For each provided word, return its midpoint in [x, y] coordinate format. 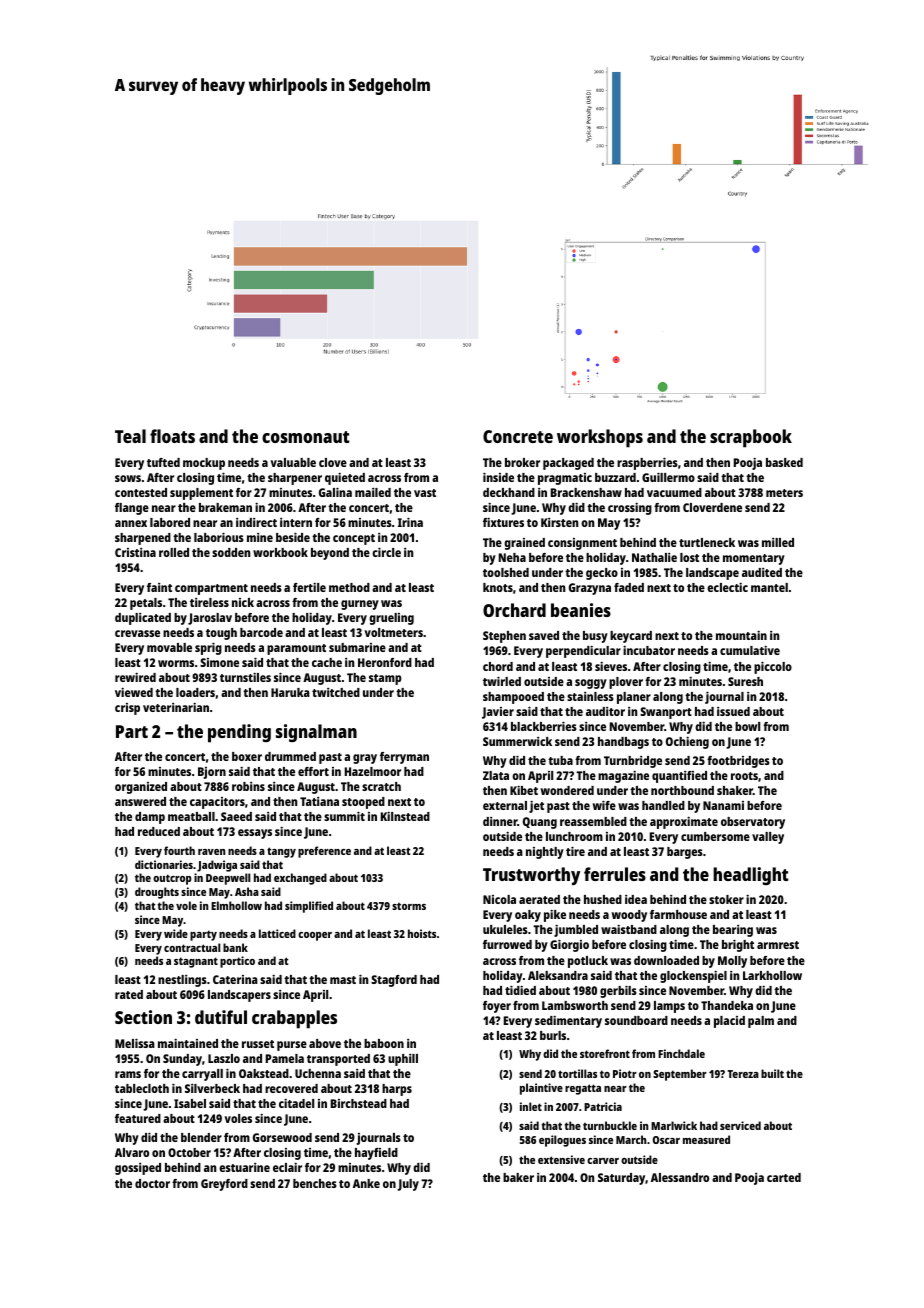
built [772, 1073]
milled [778, 542]
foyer [497, 1007]
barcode [261, 632]
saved [544, 635]
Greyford [224, 1185]
